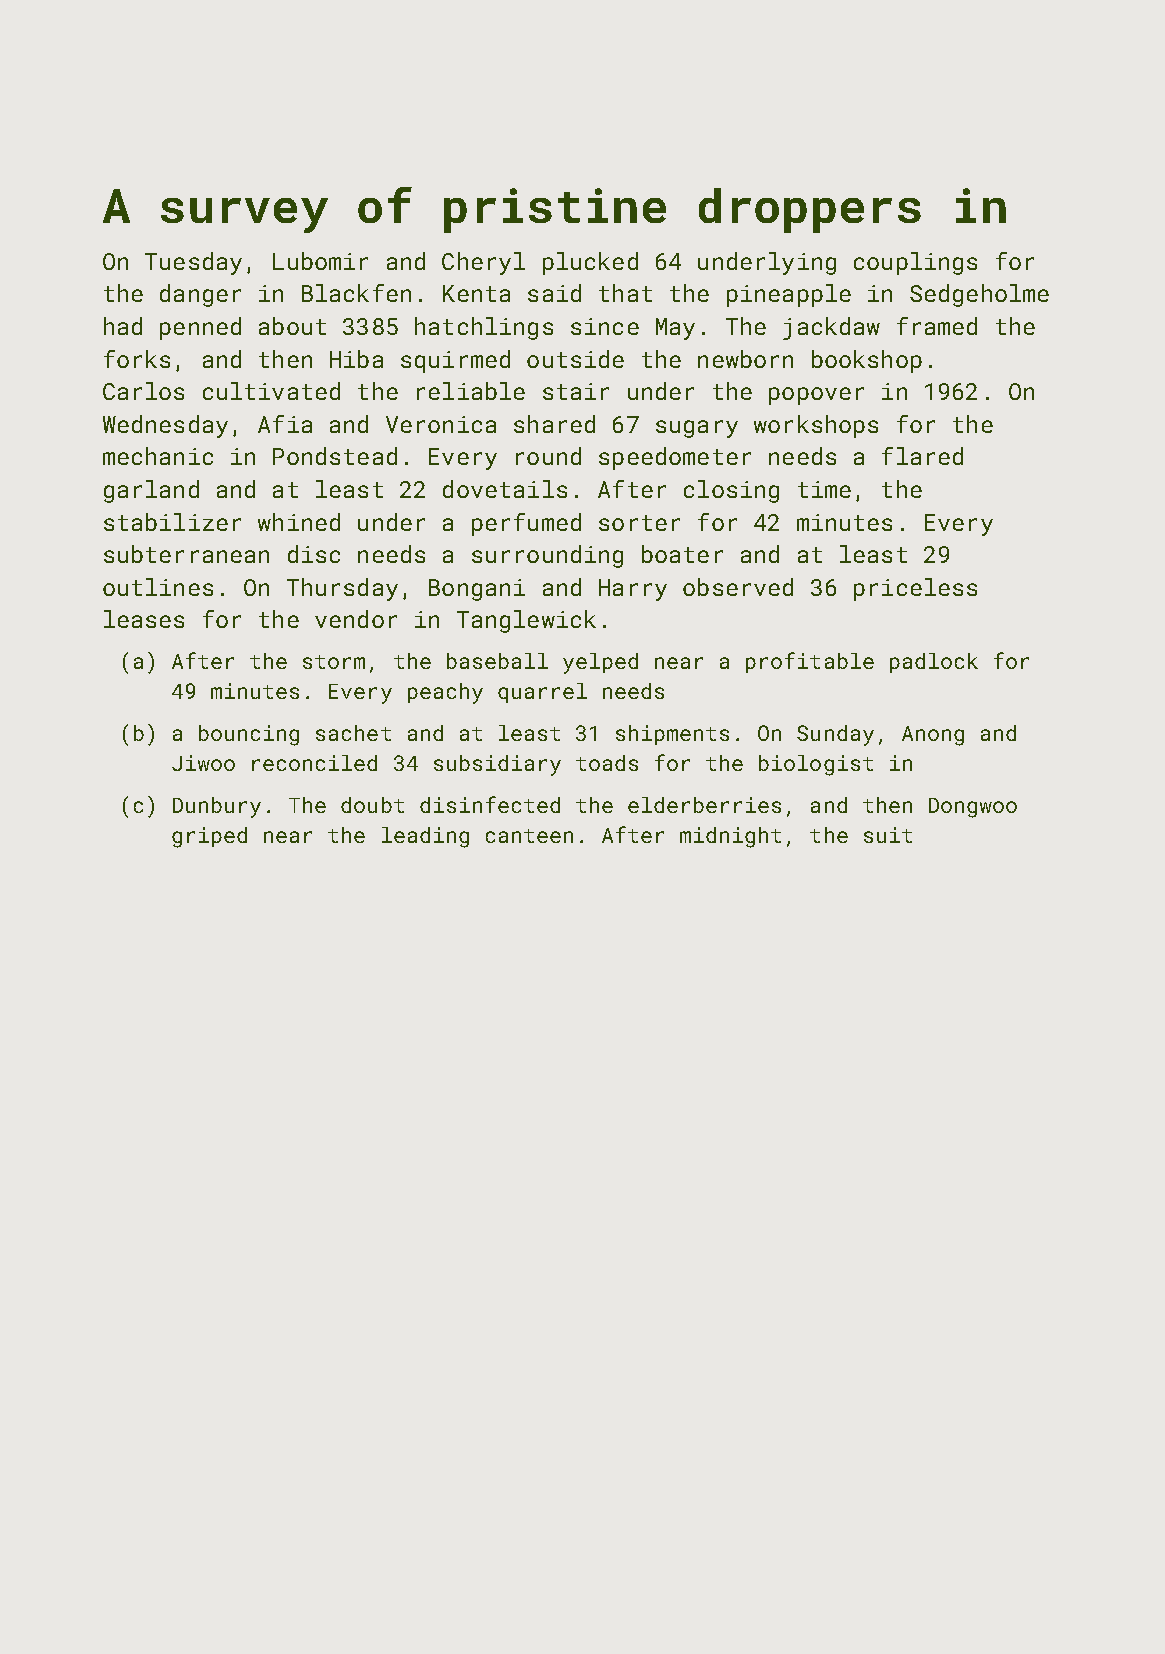  Describe the element at coordinates (915, 263) in the image. I see `couplings` at that location.
